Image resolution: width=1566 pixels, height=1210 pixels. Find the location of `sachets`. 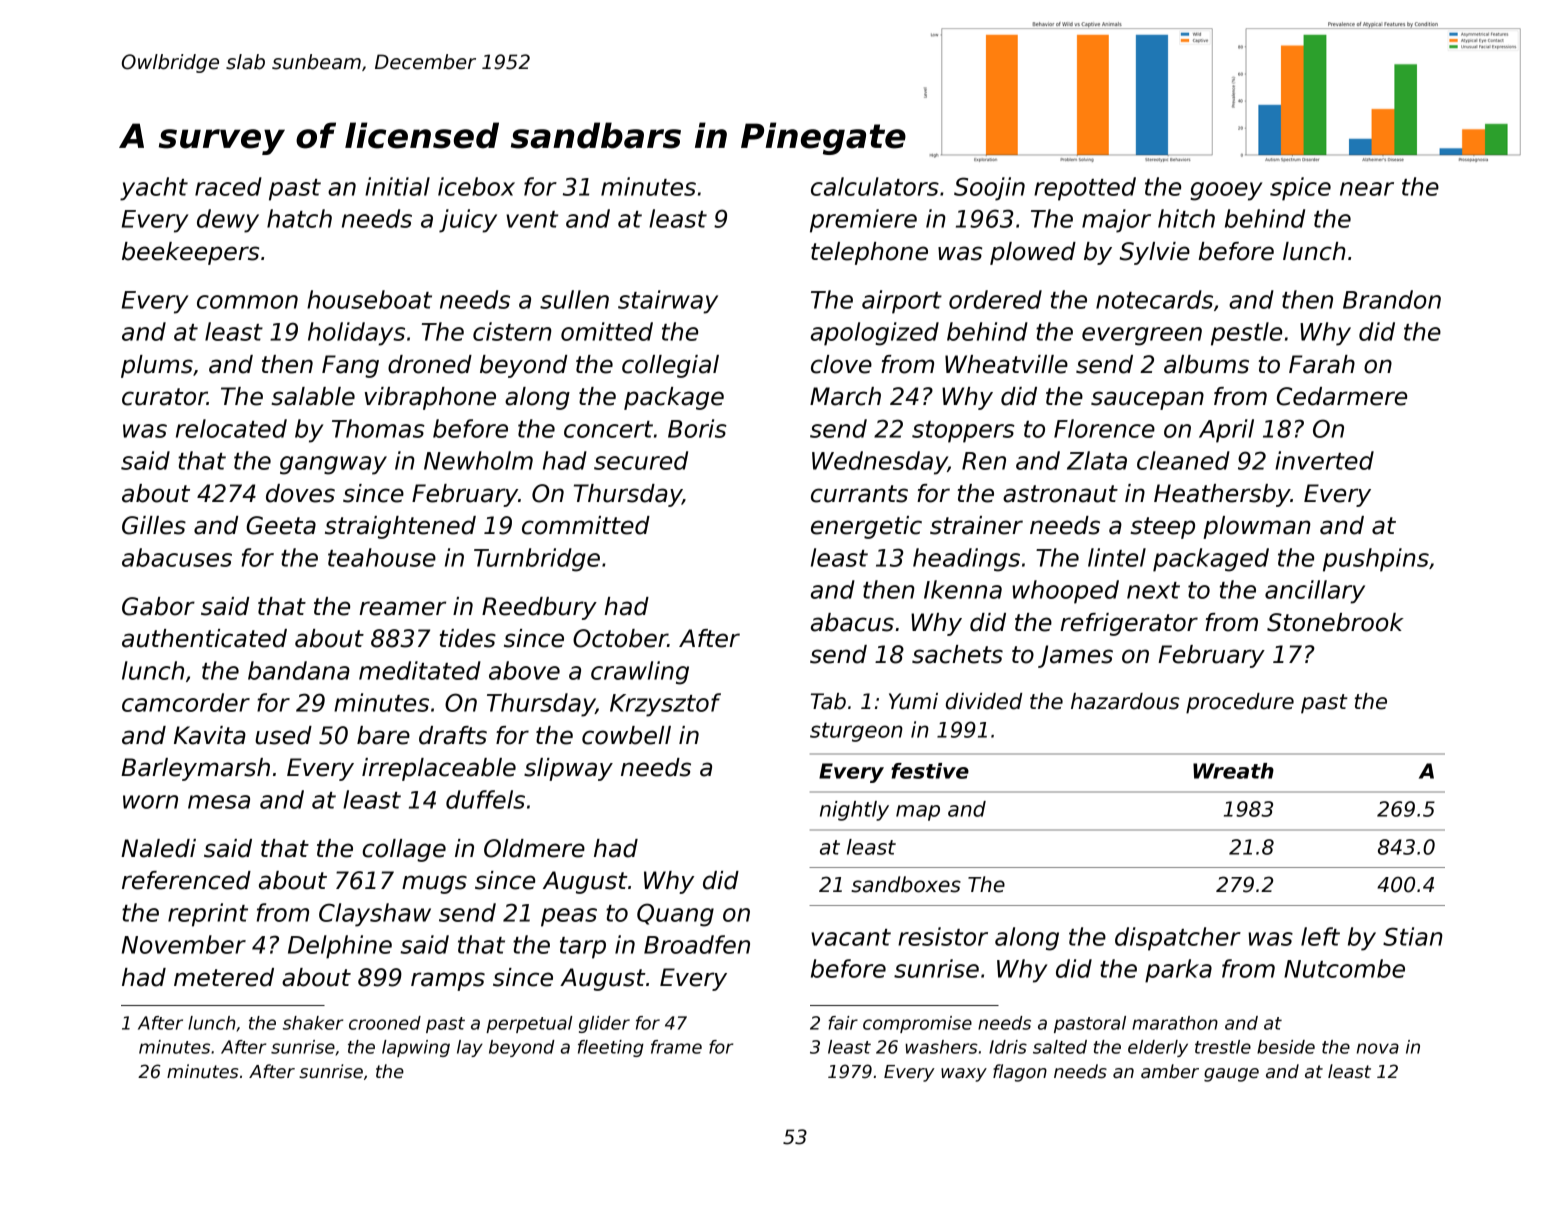

sachets is located at coordinates (957, 654).
